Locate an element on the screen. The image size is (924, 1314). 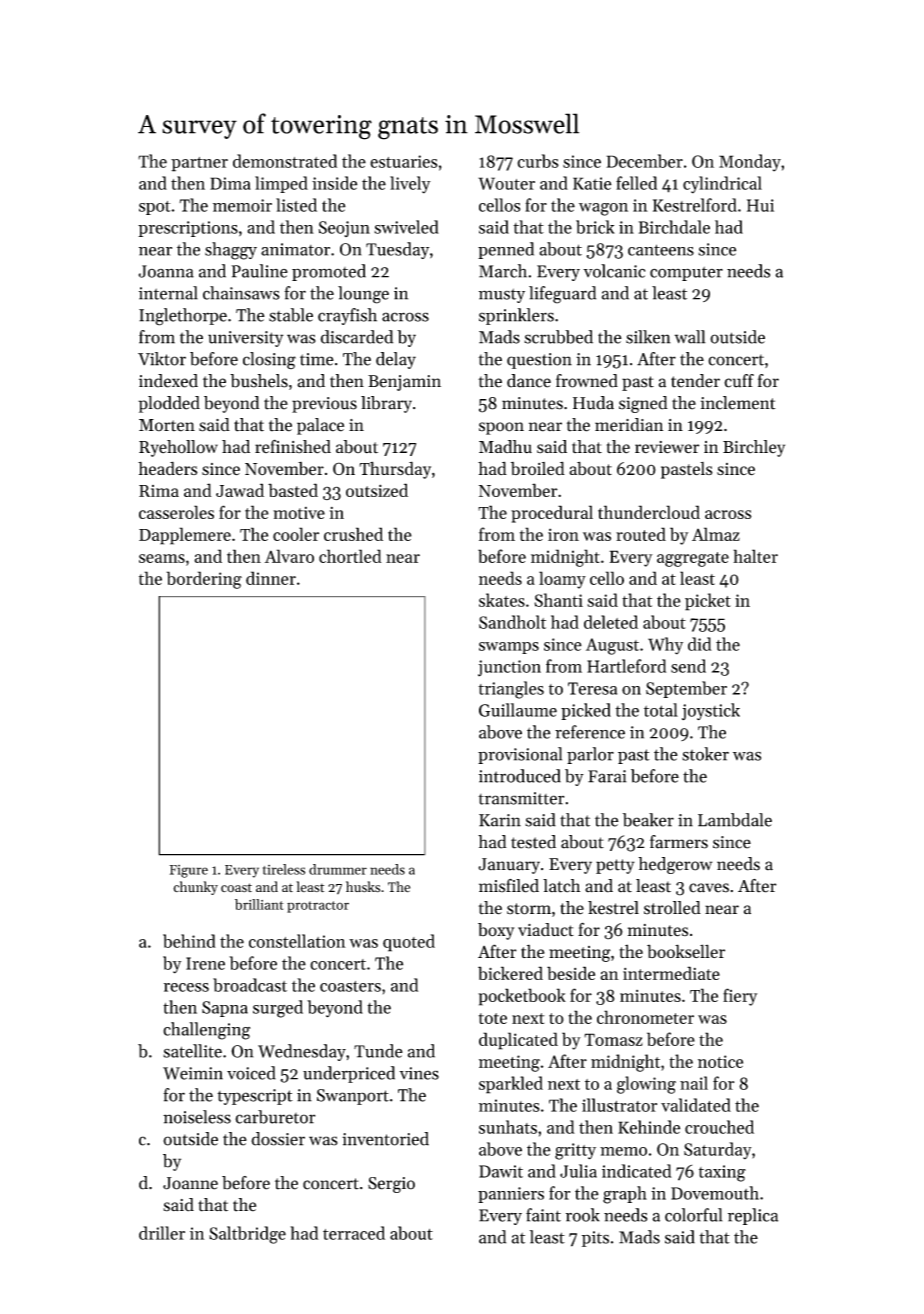
strolled is located at coordinates (672, 908).
